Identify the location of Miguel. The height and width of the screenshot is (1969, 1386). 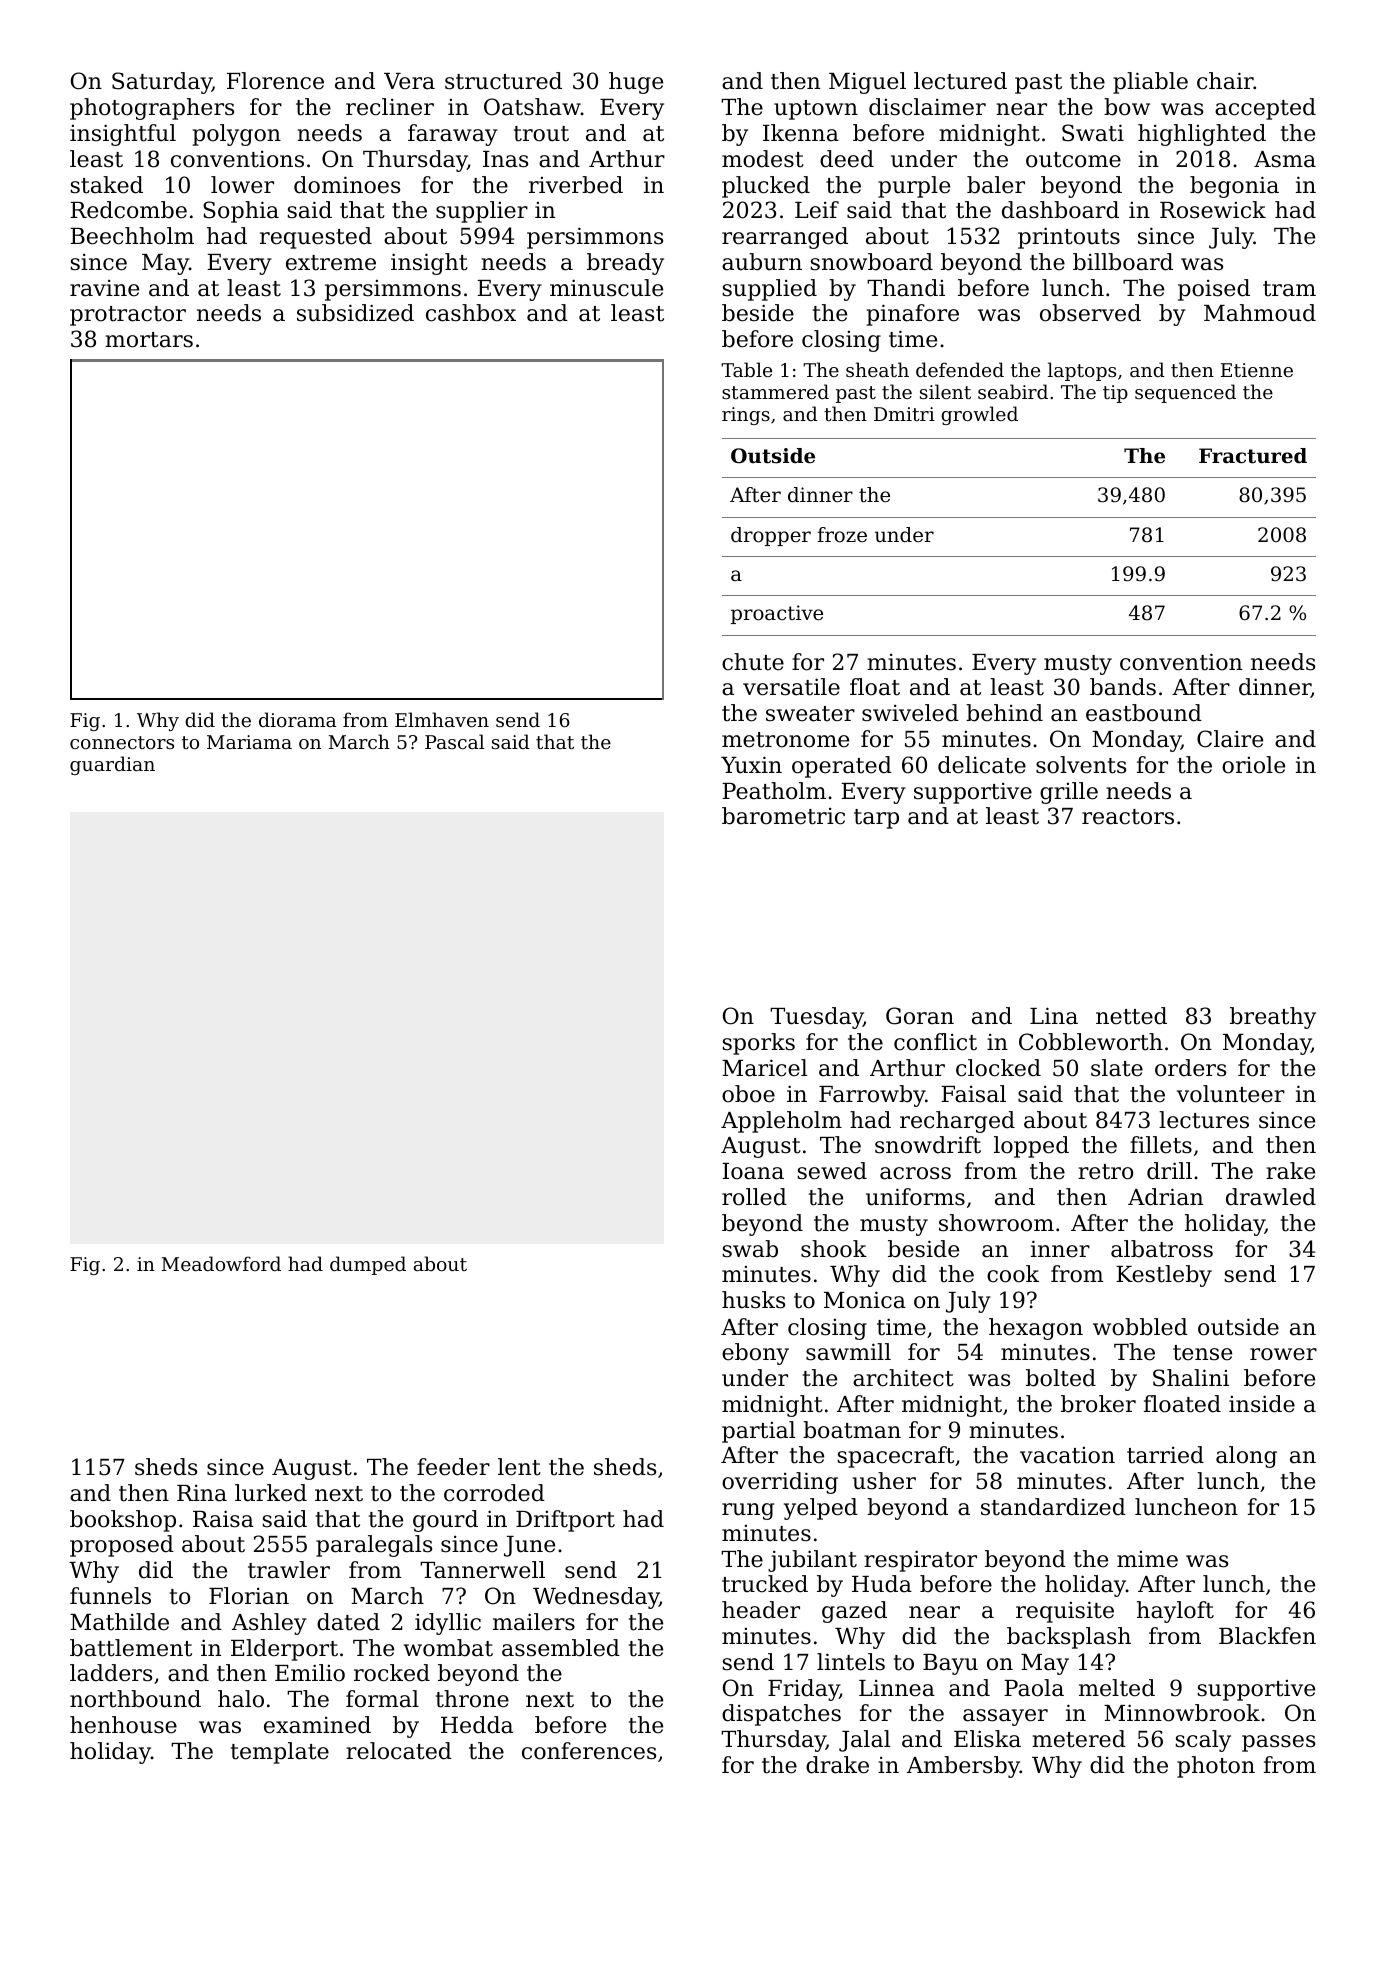
(867, 83).
